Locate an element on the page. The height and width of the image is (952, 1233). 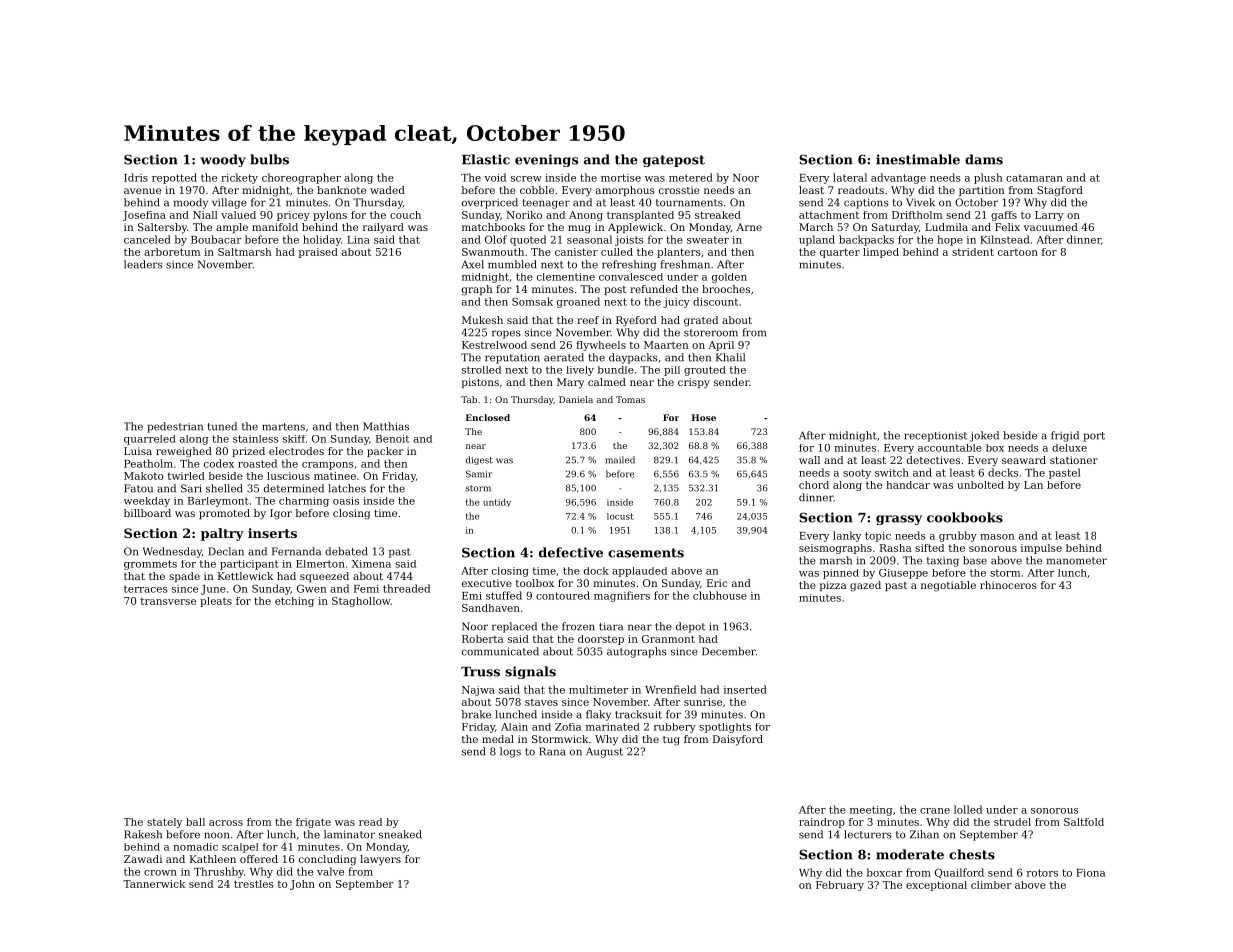
grassy is located at coordinates (899, 520).
